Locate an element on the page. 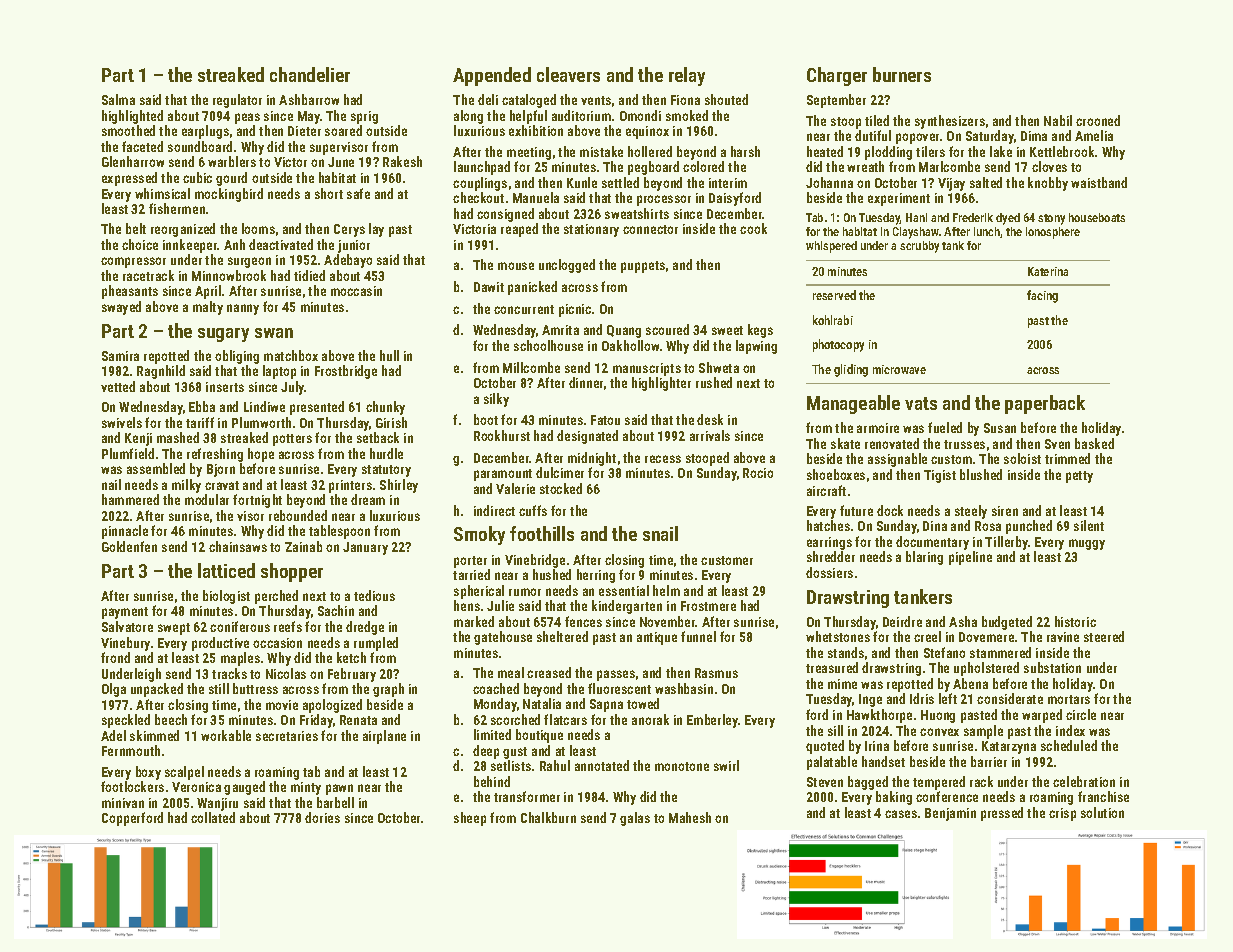 The image size is (1233, 952). Fernmouth is located at coordinates (131, 750).
